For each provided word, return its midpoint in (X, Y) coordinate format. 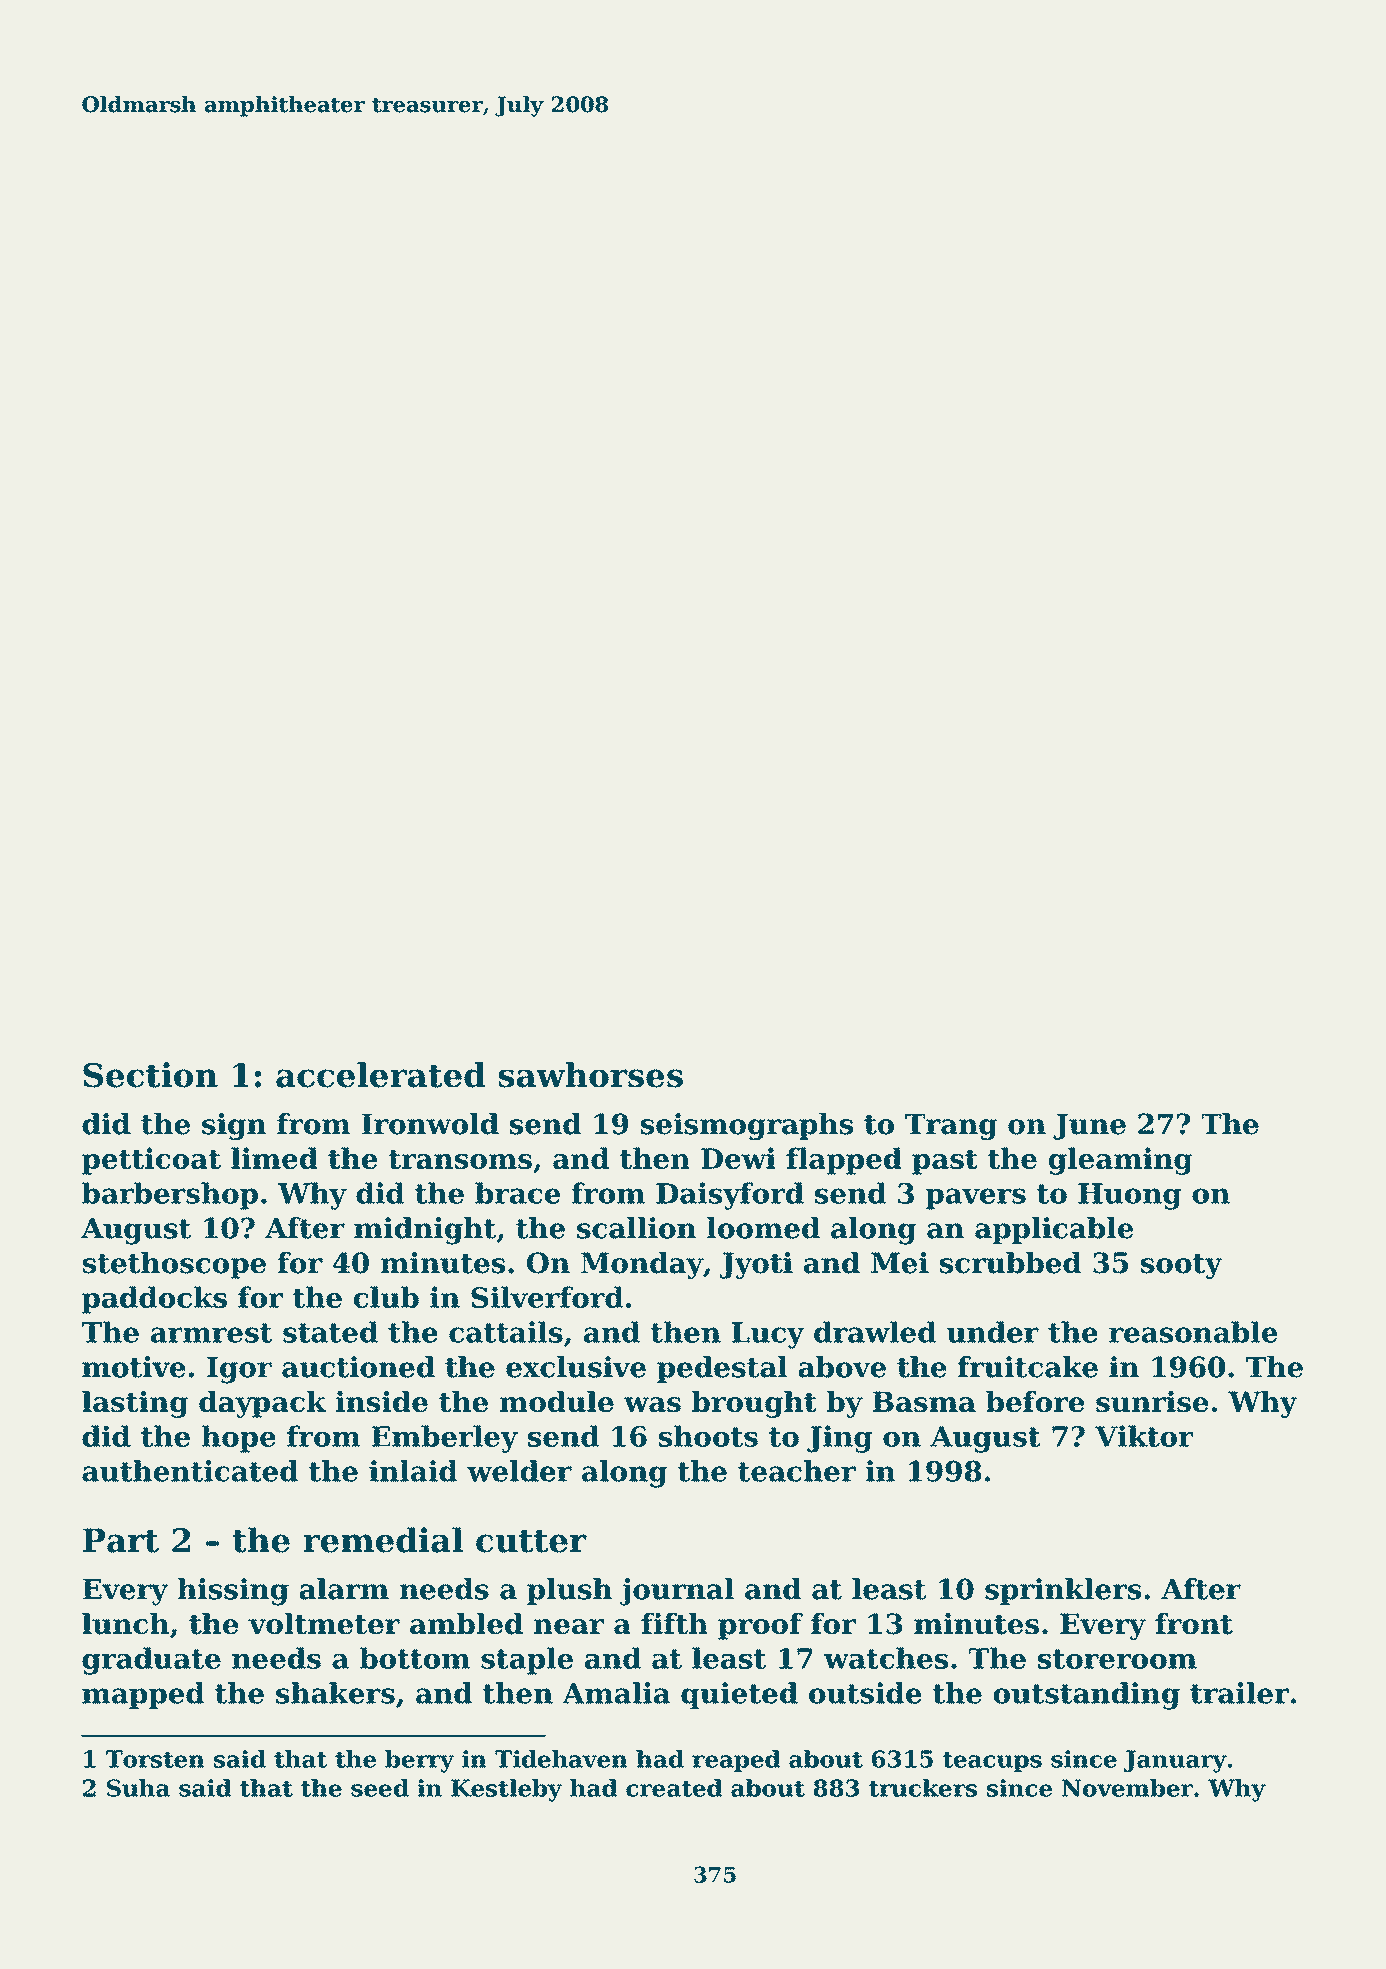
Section (150, 1075)
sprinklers (1063, 1591)
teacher (797, 1471)
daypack (262, 1404)
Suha (138, 1788)
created (674, 1788)
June (1089, 1127)
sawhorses (590, 1075)
